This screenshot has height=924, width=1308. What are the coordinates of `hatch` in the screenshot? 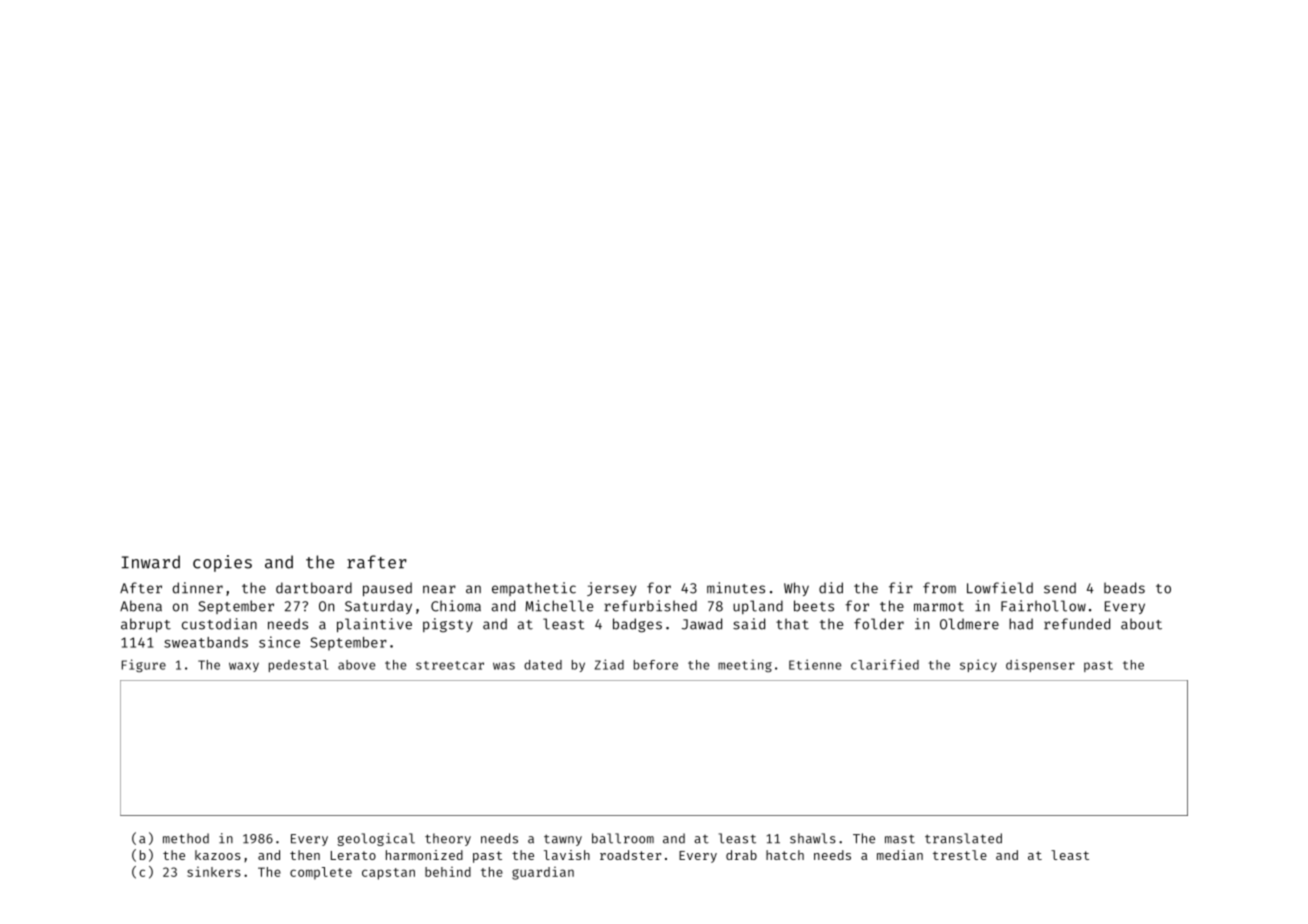 It's located at (785, 855).
